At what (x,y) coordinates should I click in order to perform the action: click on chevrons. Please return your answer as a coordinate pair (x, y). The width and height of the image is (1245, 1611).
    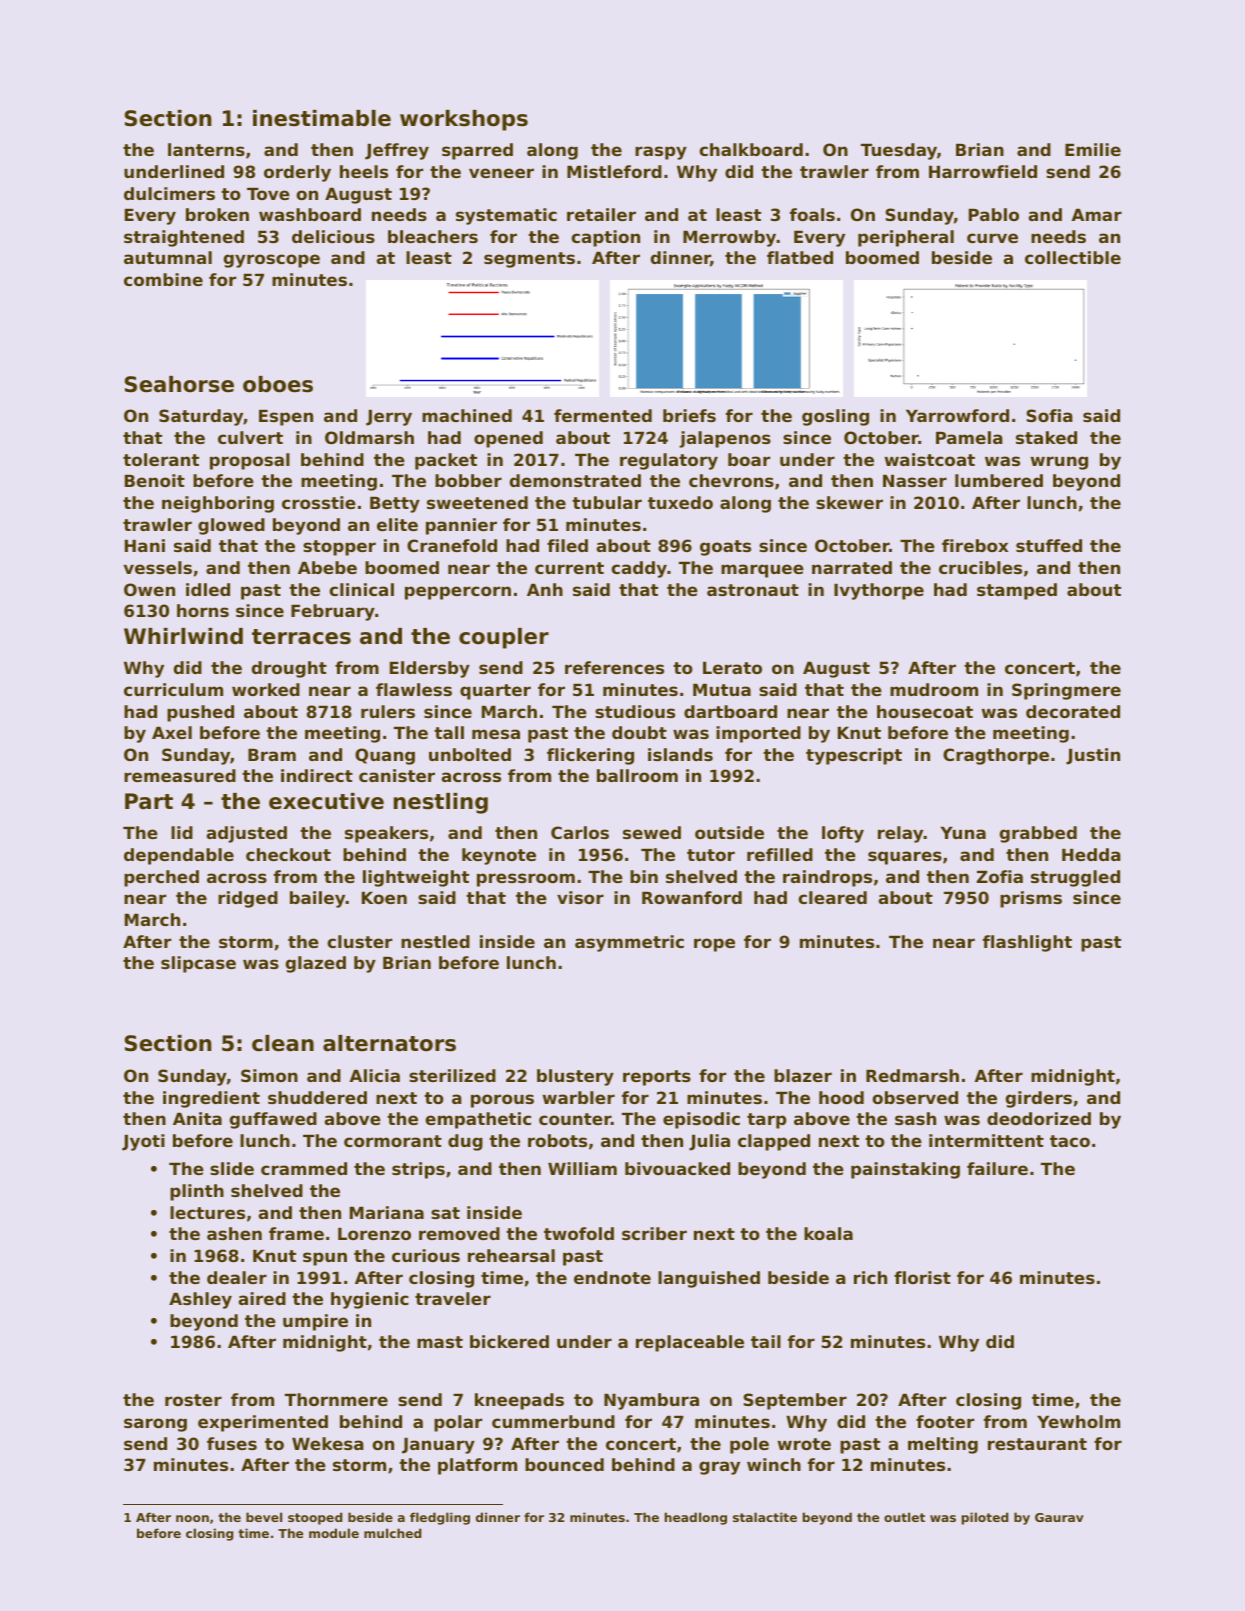
    Looking at the image, I should click on (731, 480).
